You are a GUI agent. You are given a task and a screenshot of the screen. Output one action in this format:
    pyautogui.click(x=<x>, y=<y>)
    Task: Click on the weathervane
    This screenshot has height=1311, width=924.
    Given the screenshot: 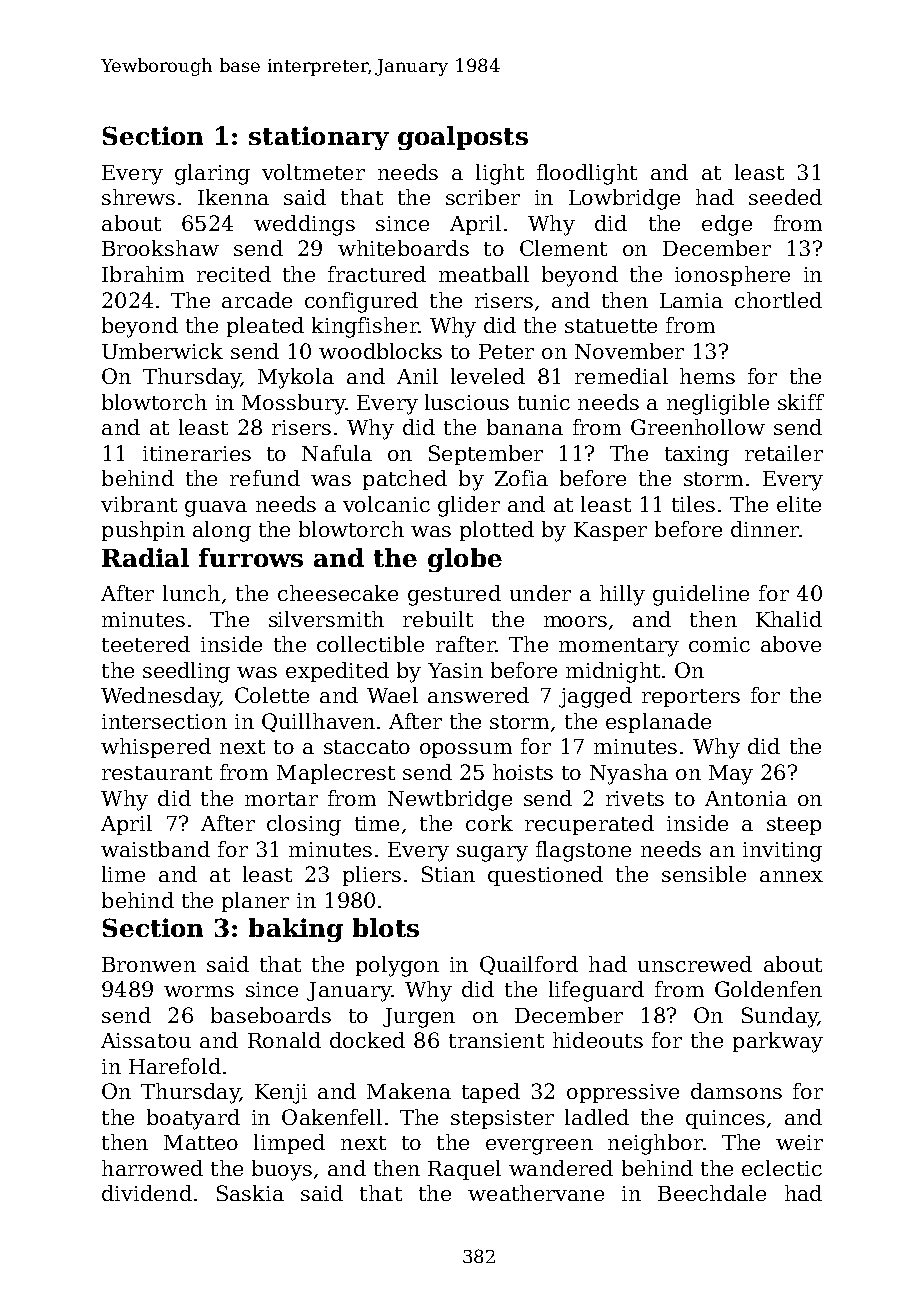 What is the action you would take?
    pyautogui.click(x=536, y=1193)
